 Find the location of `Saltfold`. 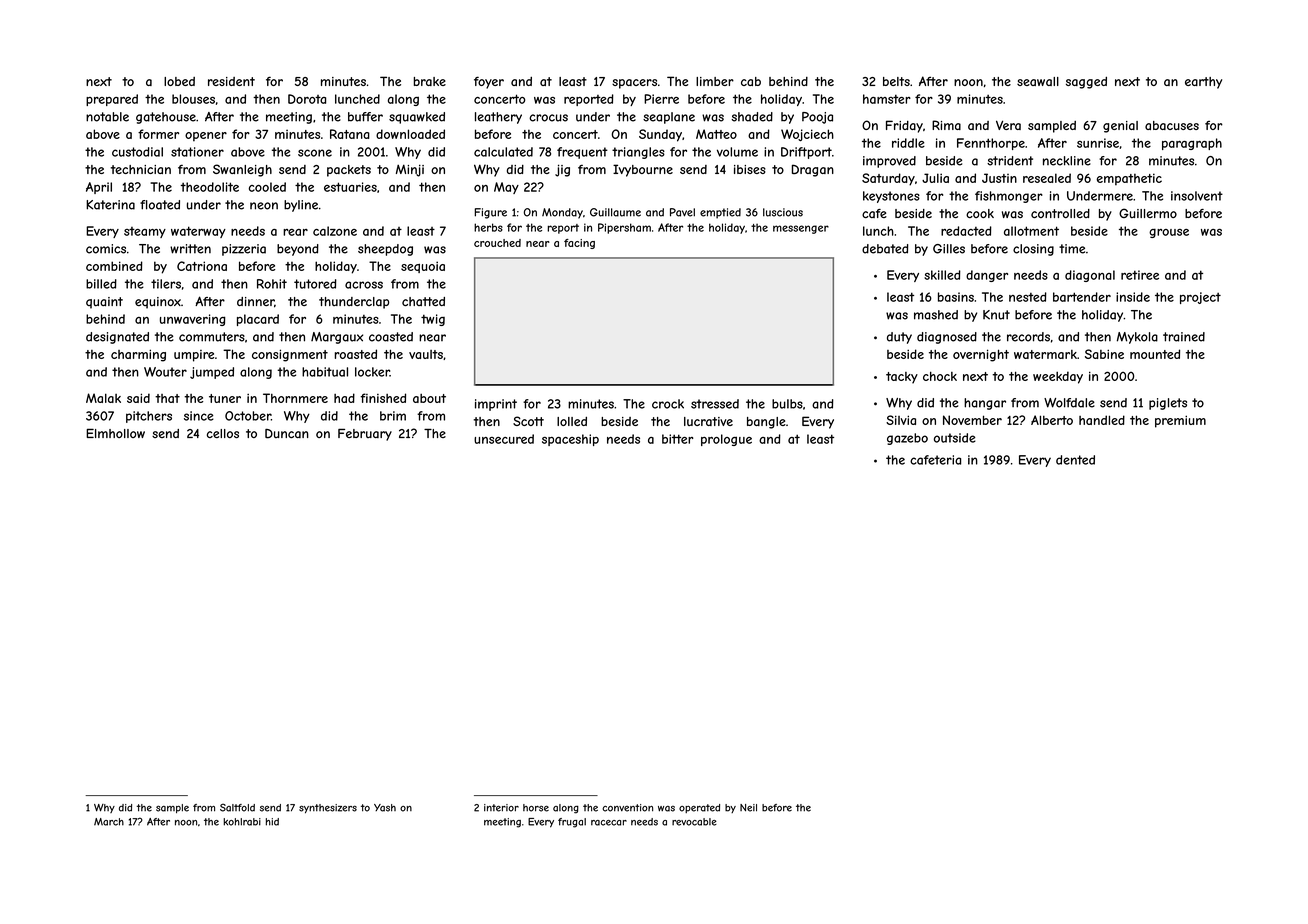

Saltfold is located at coordinates (237, 807).
